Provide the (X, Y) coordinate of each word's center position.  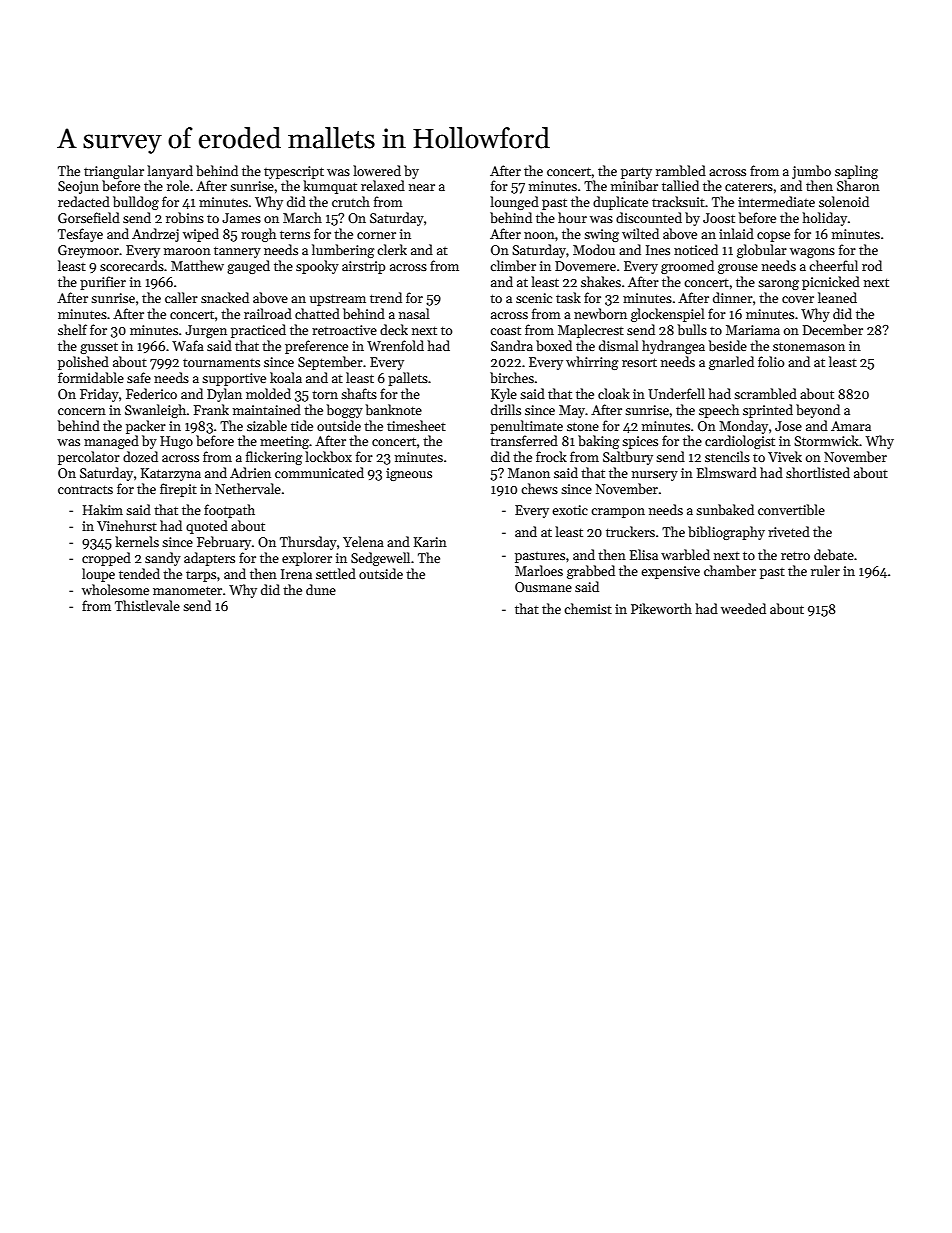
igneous (409, 474)
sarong (778, 285)
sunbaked (725, 509)
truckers (630, 531)
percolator (89, 458)
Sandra (512, 345)
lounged (514, 203)
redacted (84, 201)
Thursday (308, 543)
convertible (791, 509)
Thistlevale (147, 605)
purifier (103, 283)
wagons (812, 253)
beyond (818, 411)
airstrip (363, 267)
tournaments (221, 363)
